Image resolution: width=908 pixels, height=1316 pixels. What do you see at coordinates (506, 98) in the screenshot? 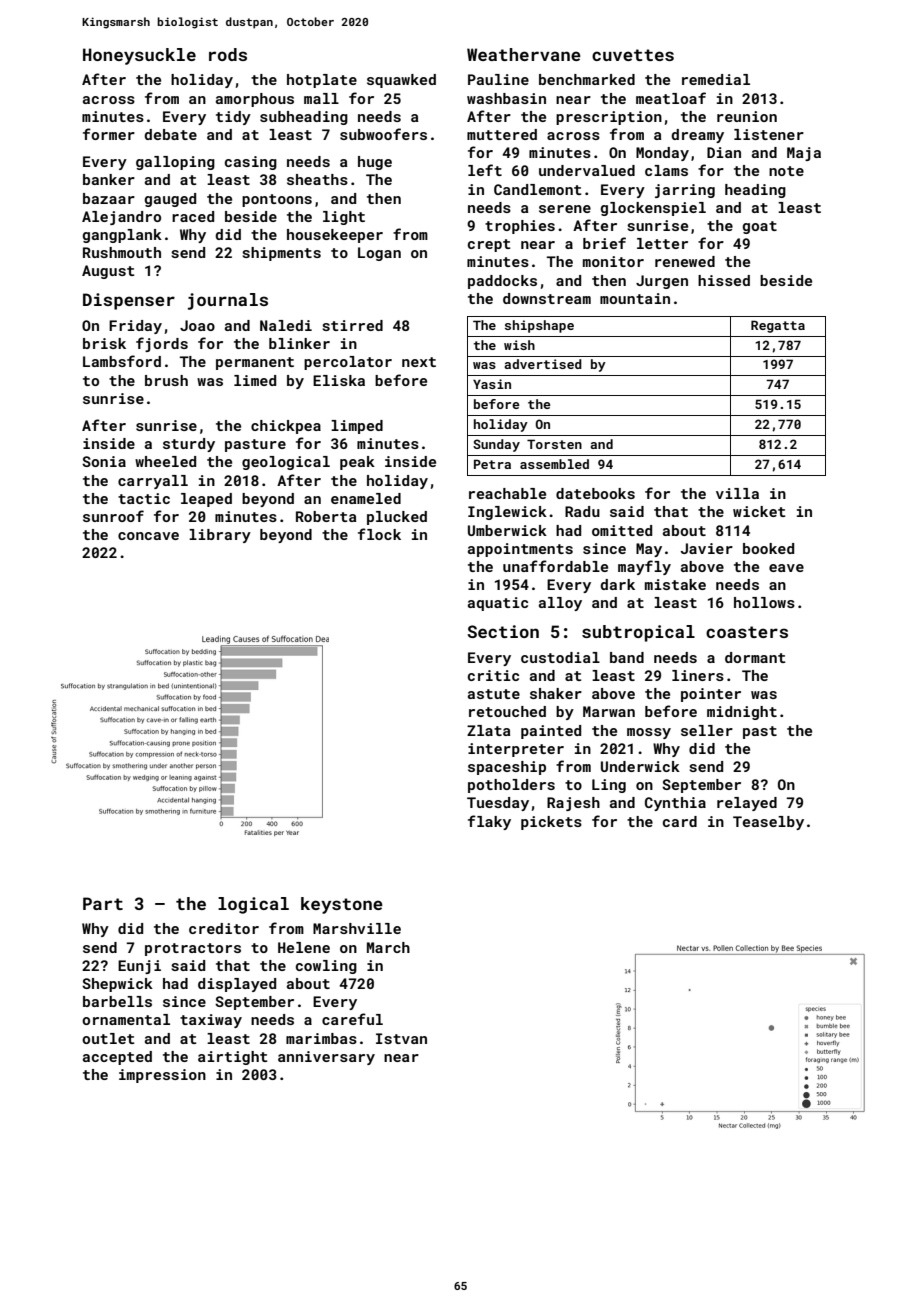
I see `washbasin` at bounding box center [506, 98].
